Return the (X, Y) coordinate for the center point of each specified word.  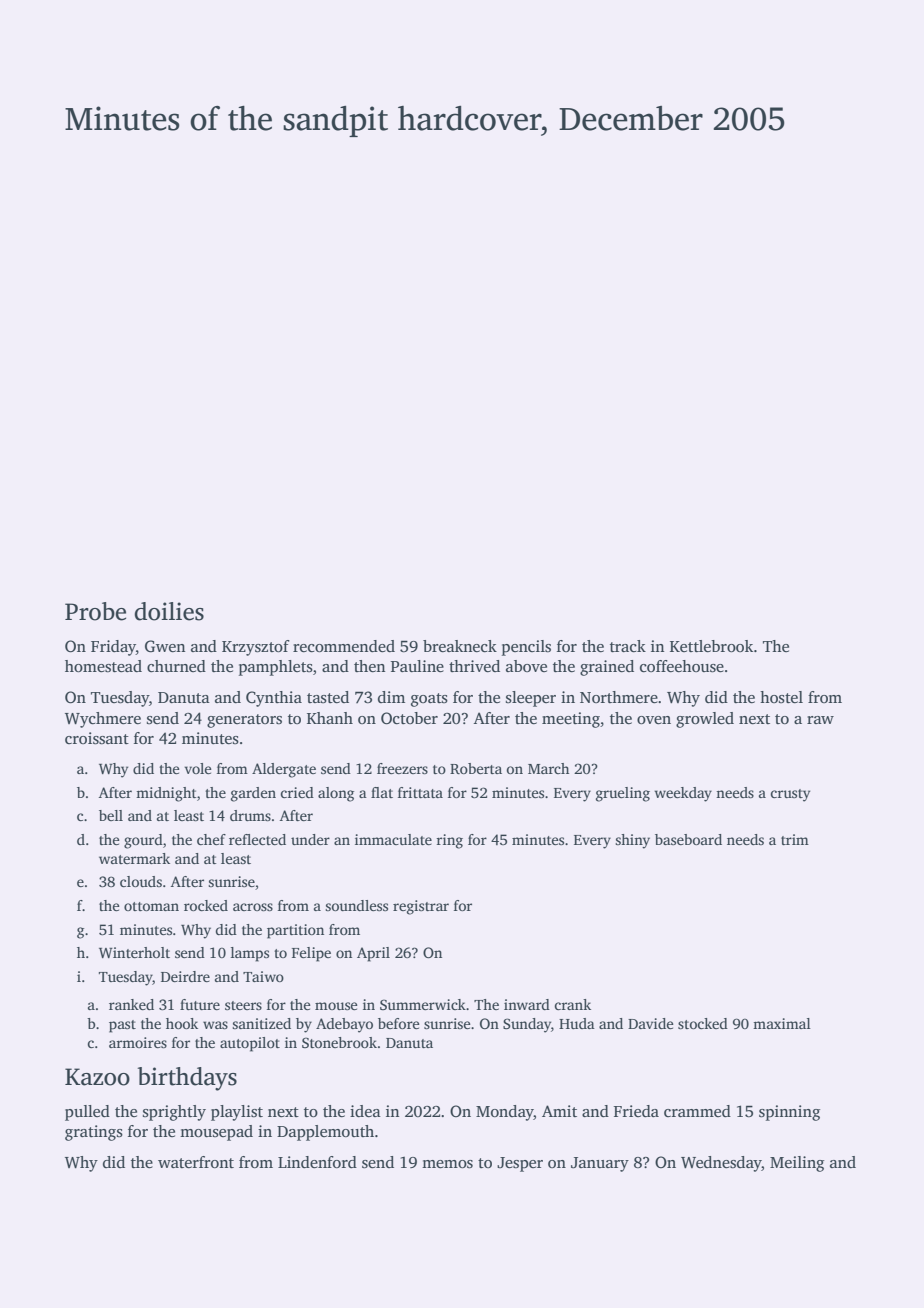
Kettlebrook (711, 646)
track (628, 646)
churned (176, 666)
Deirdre (185, 976)
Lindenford (317, 1162)
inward (527, 1004)
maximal (782, 1023)
